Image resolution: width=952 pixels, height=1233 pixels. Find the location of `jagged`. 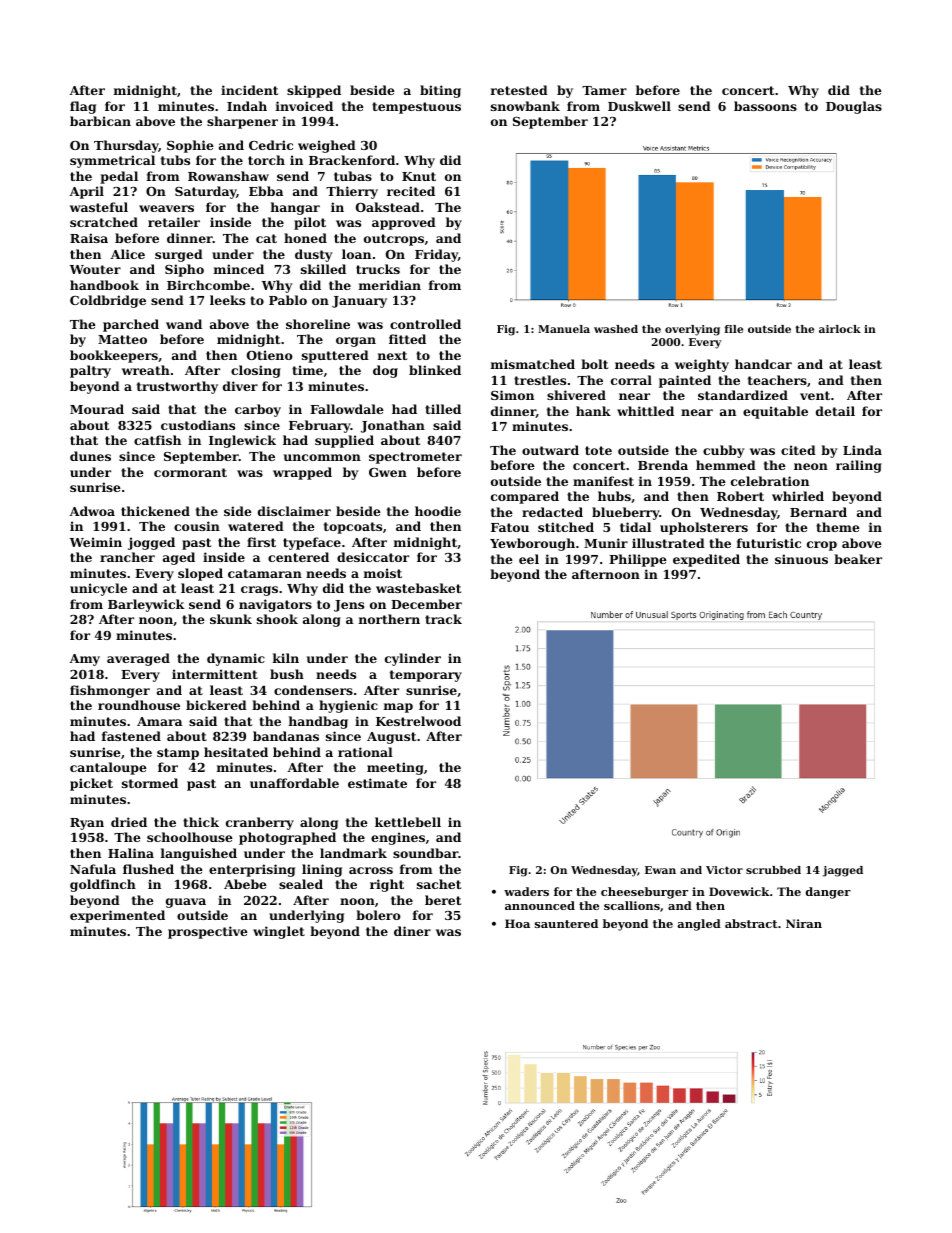

jagged is located at coordinates (842, 871).
